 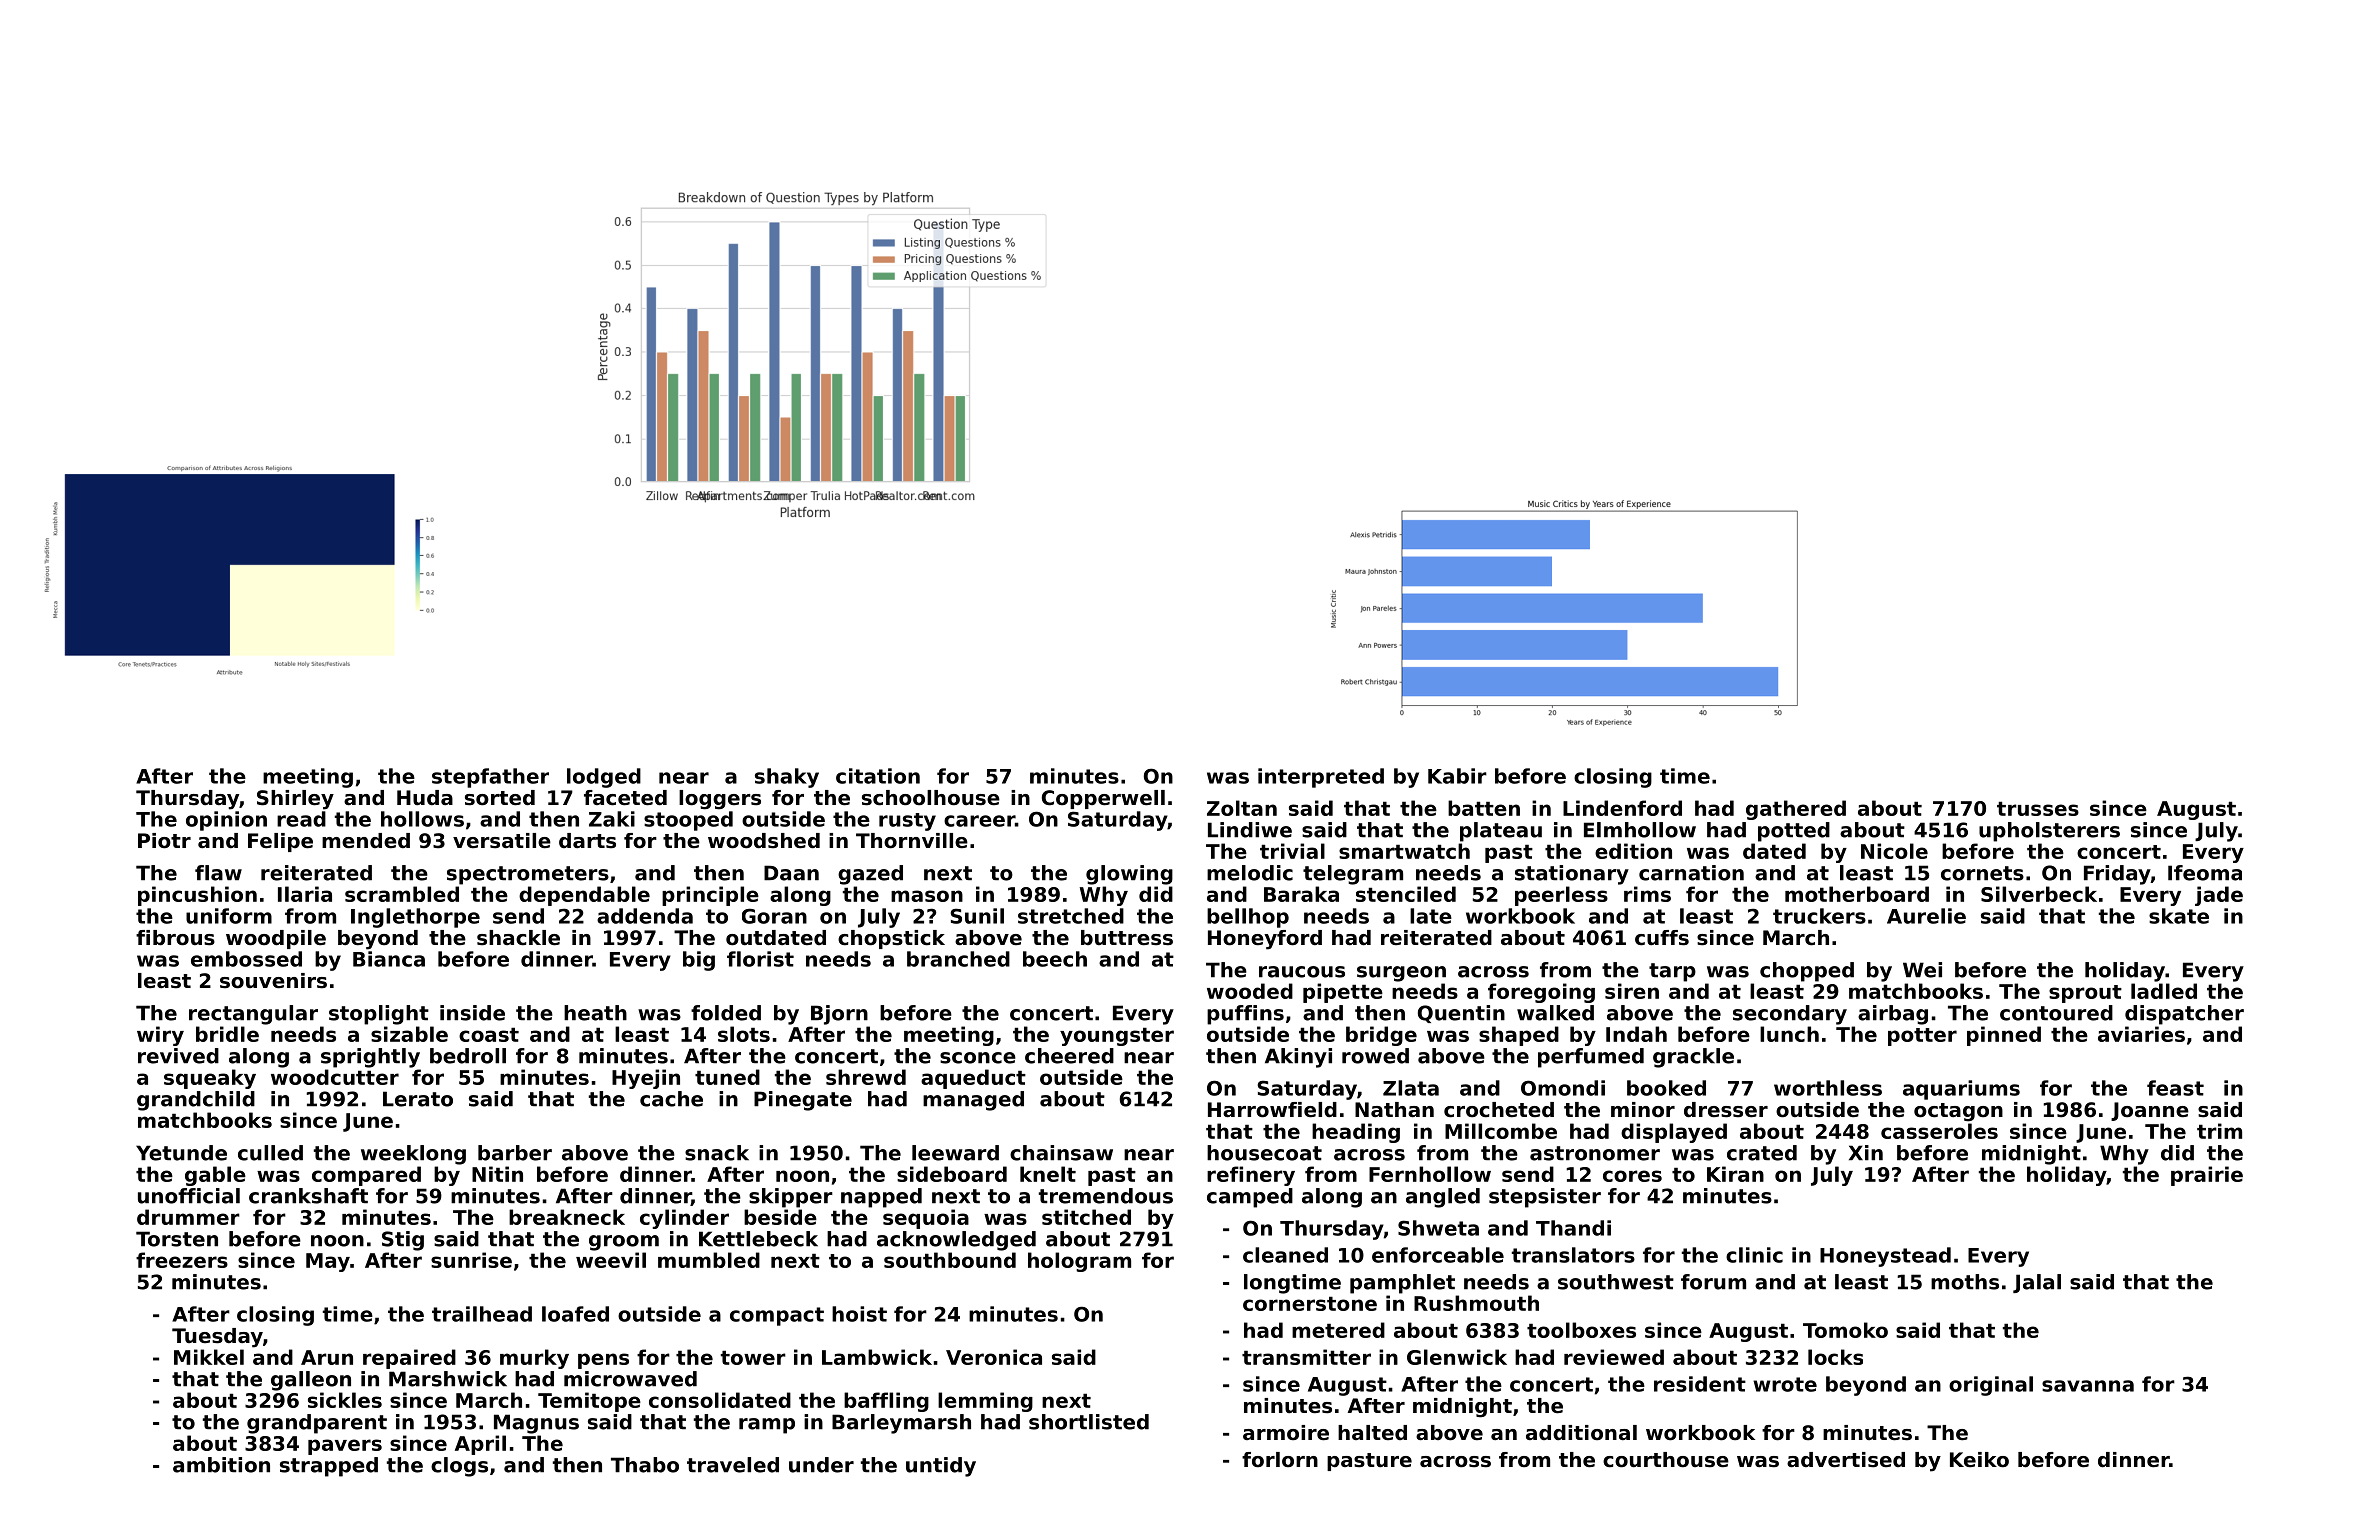 What do you see at coordinates (1866, 1153) in the document?
I see `Xin` at bounding box center [1866, 1153].
